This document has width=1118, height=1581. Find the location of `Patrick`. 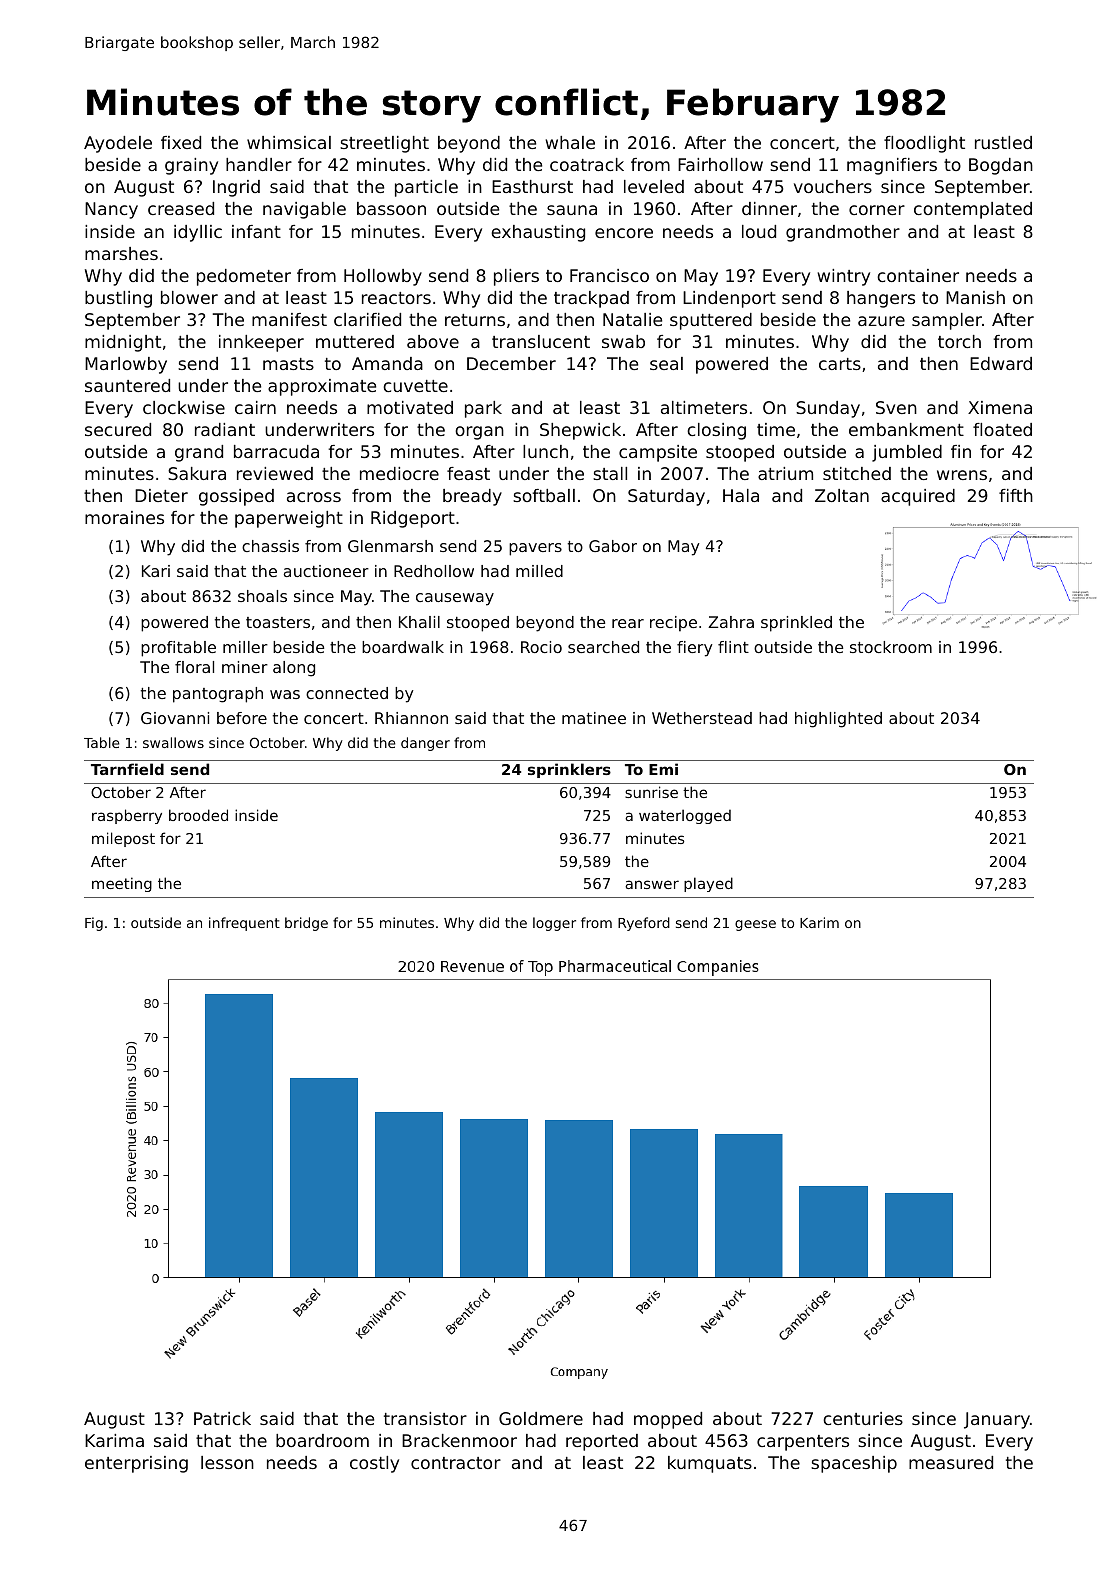

Patrick is located at coordinates (222, 1418).
